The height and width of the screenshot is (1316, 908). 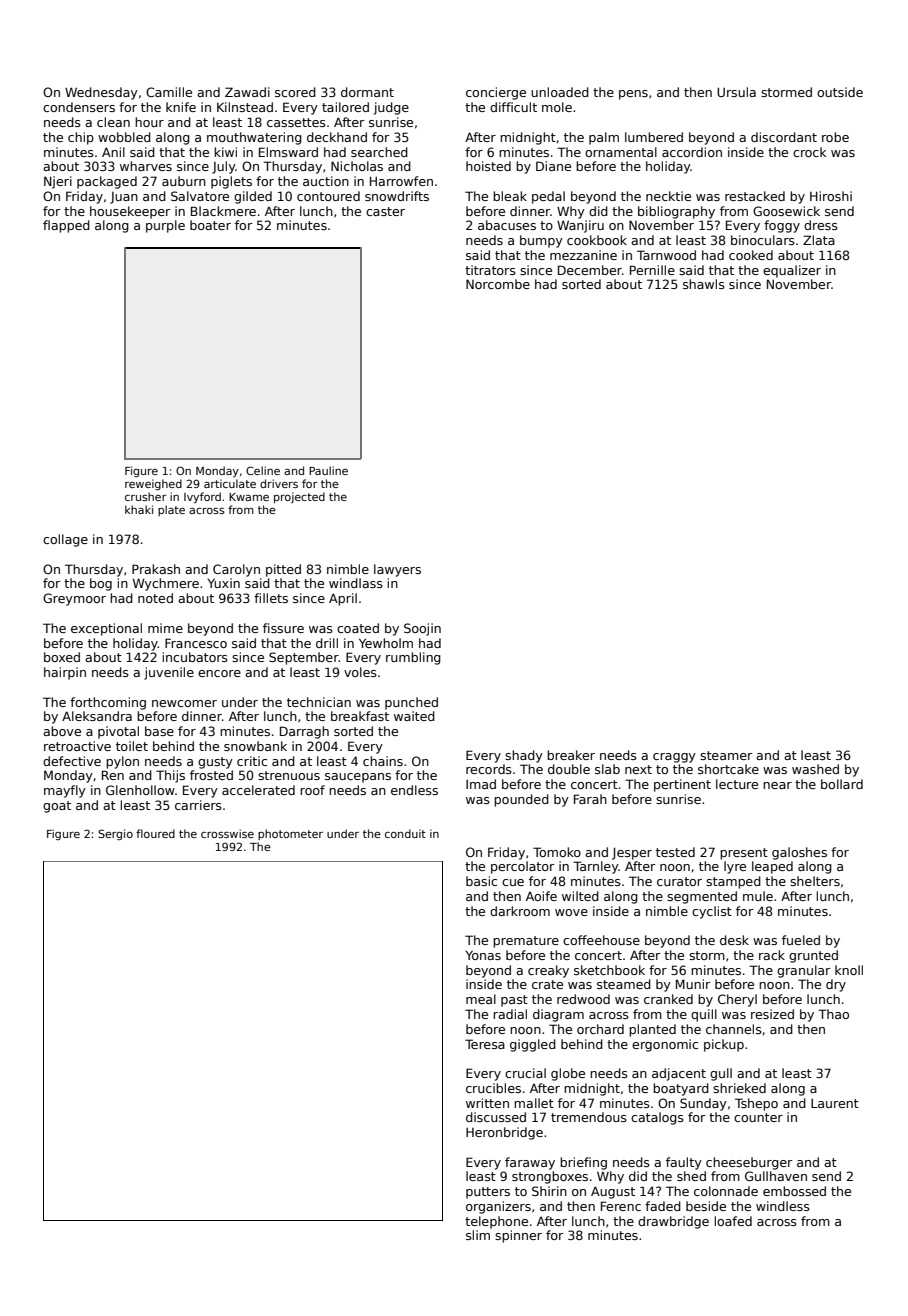 I want to click on slim, so click(x=478, y=1235).
